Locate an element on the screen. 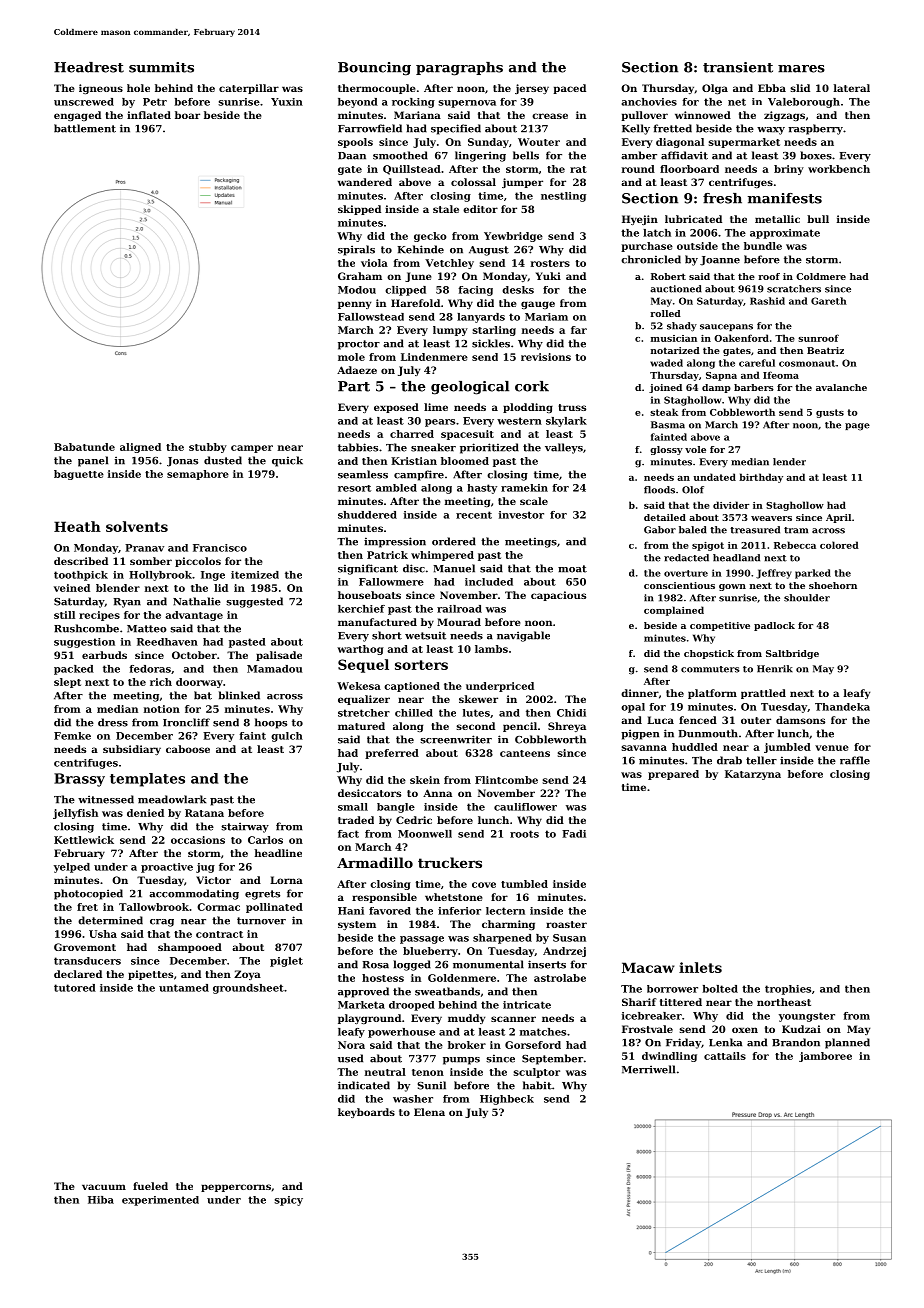 This screenshot has height=1308, width=924. tutored is located at coordinates (75, 988).
